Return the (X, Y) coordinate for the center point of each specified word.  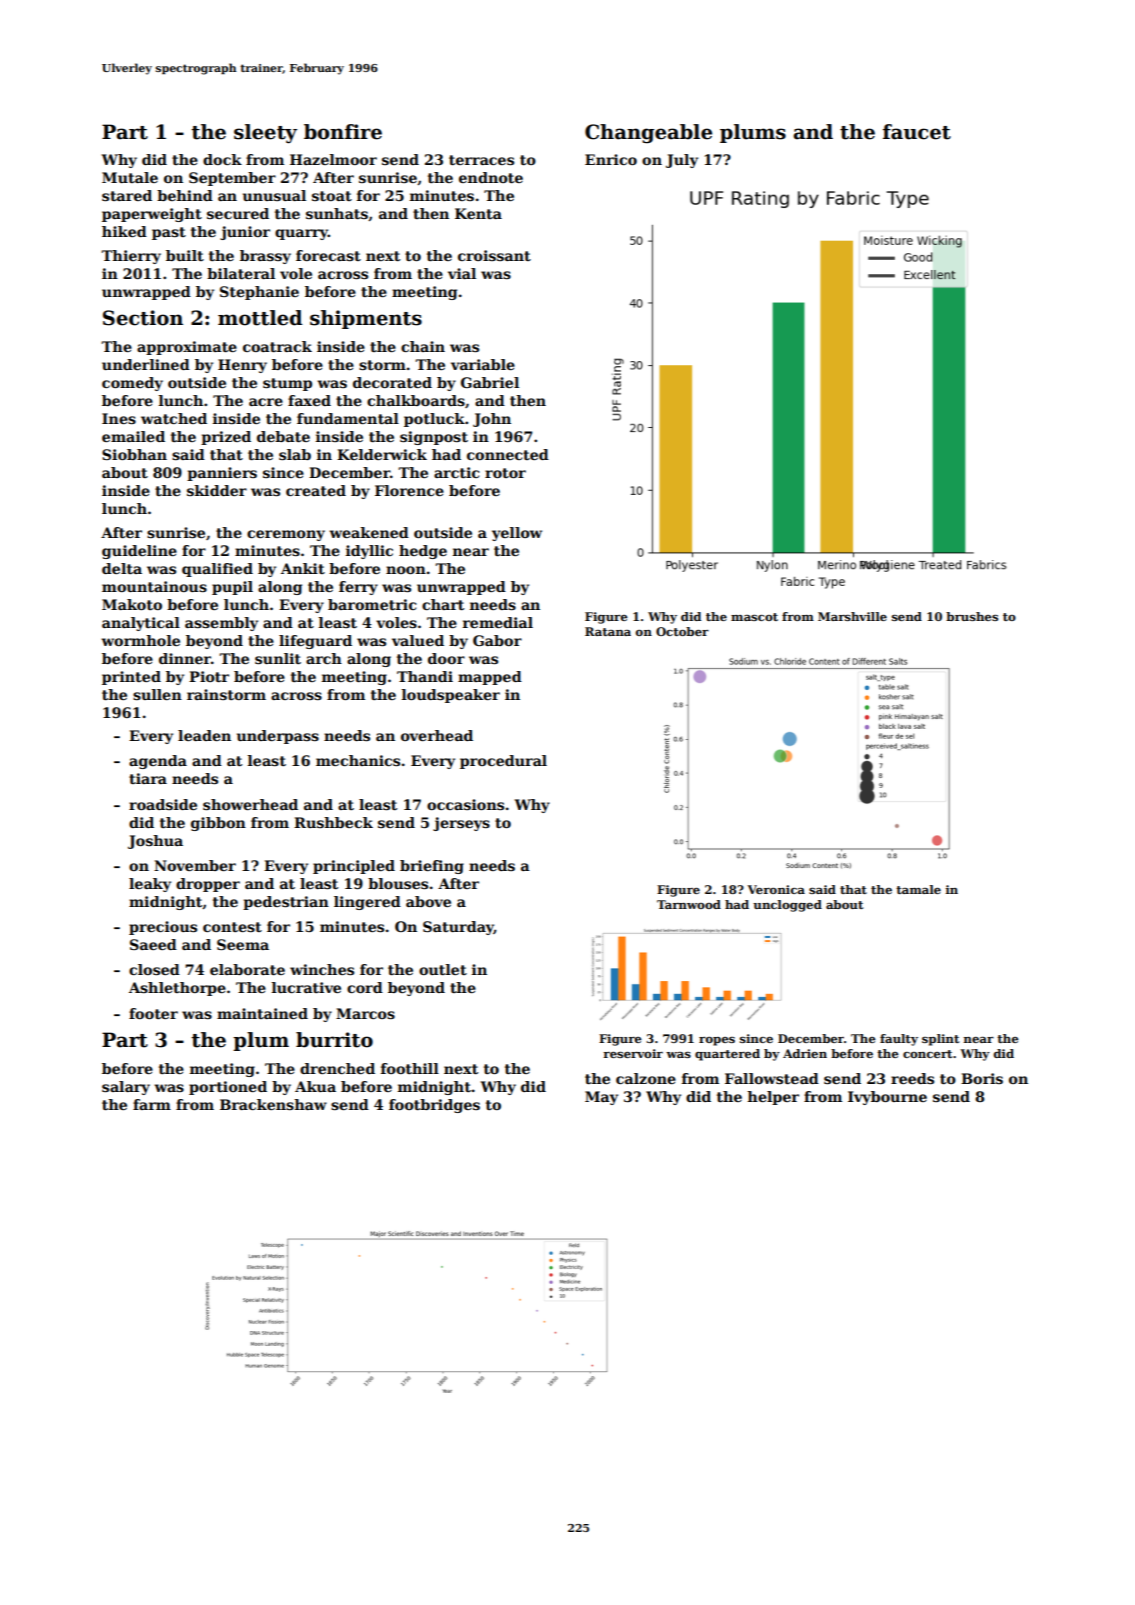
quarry (301, 234)
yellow (517, 534)
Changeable (648, 133)
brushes (972, 616)
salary (126, 1088)
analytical (141, 624)
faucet (917, 132)
